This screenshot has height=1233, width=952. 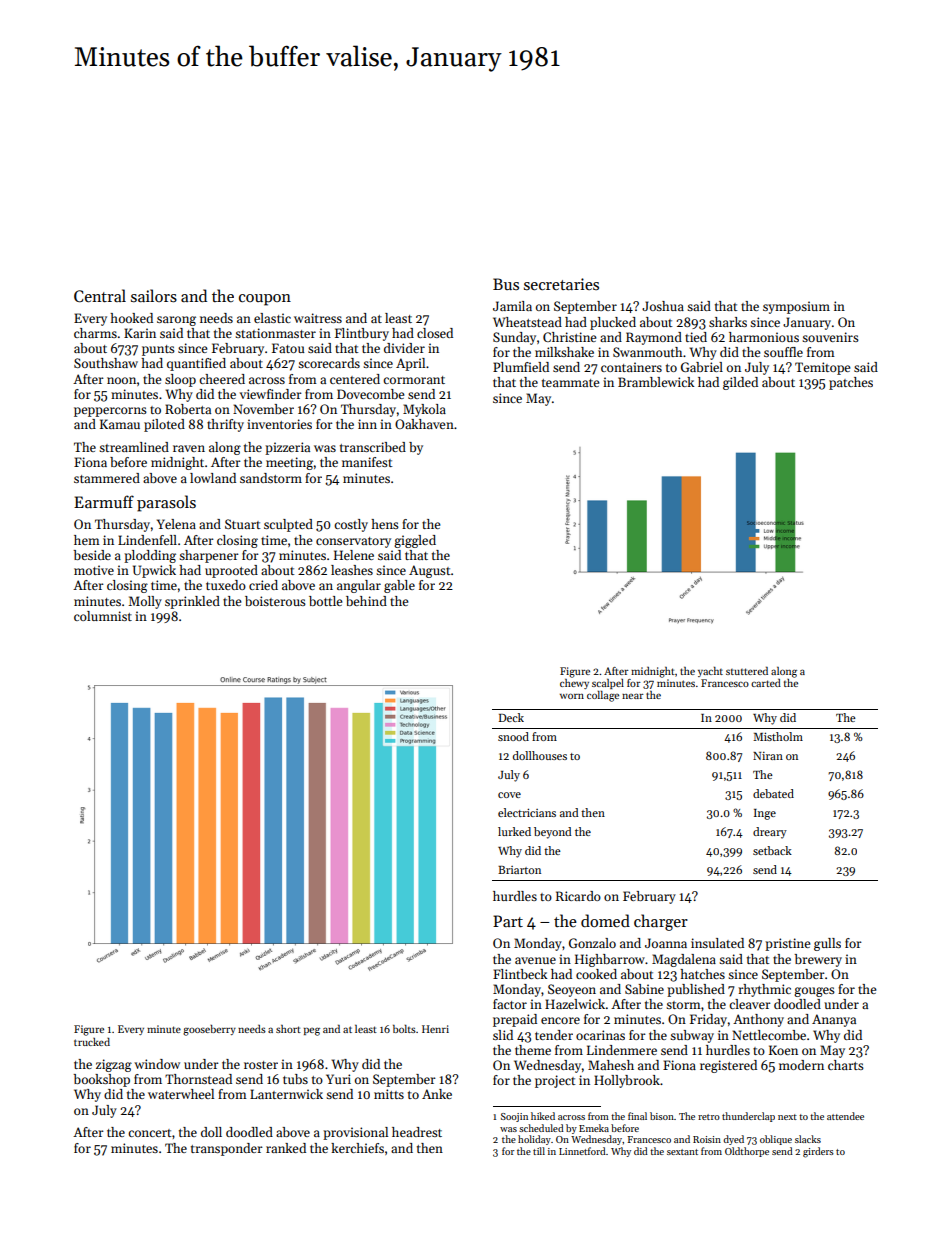 What do you see at coordinates (527, 812) in the screenshot?
I see `electricians` at bounding box center [527, 812].
